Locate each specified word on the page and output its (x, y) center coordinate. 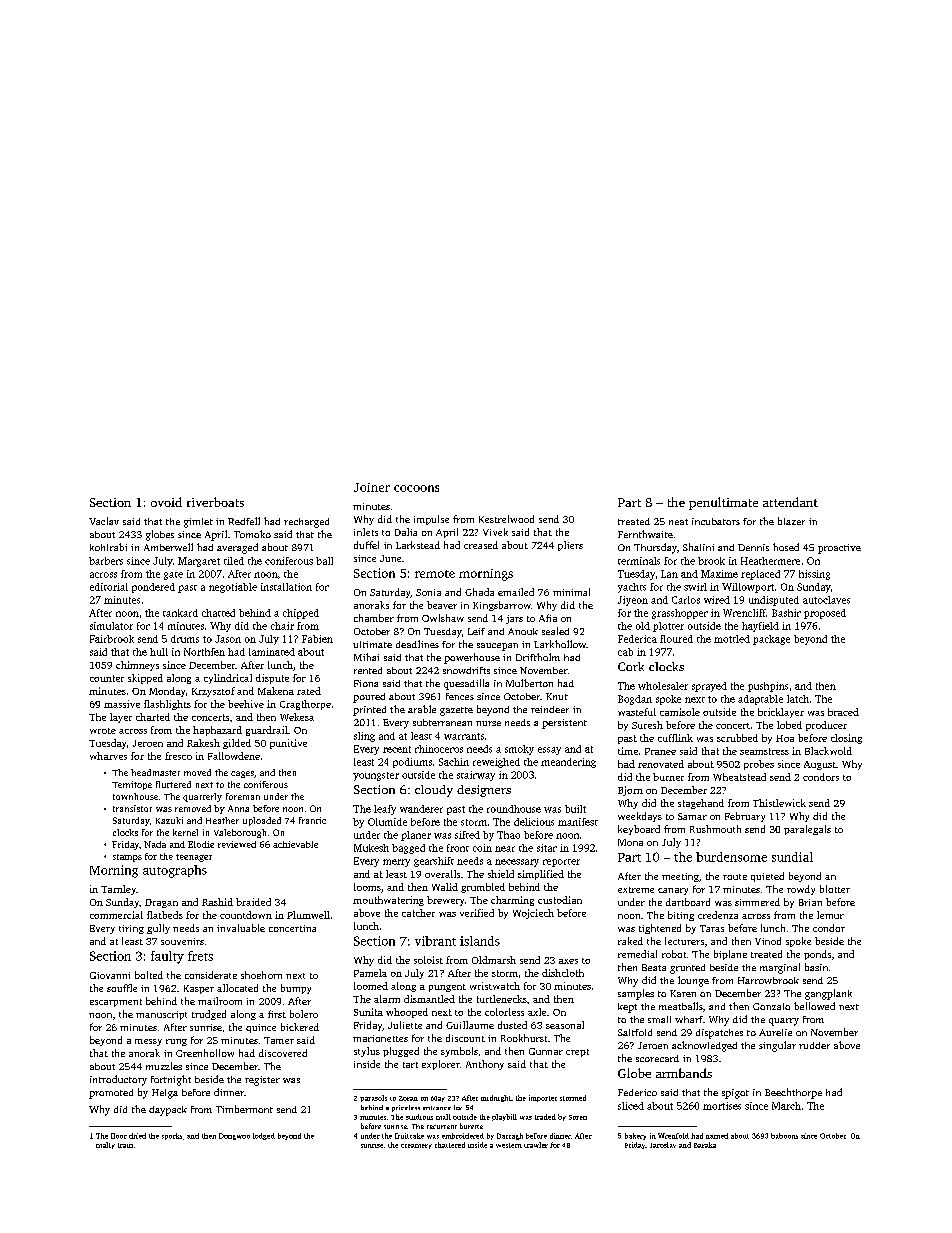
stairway (476, 776)
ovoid (166, 502)
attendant (790, 502)
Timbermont (244, 1109)
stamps (127, 858)
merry (396, 863)
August (820, 765)
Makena (276, 691)
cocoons (416, 488)
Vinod (768, 941)
